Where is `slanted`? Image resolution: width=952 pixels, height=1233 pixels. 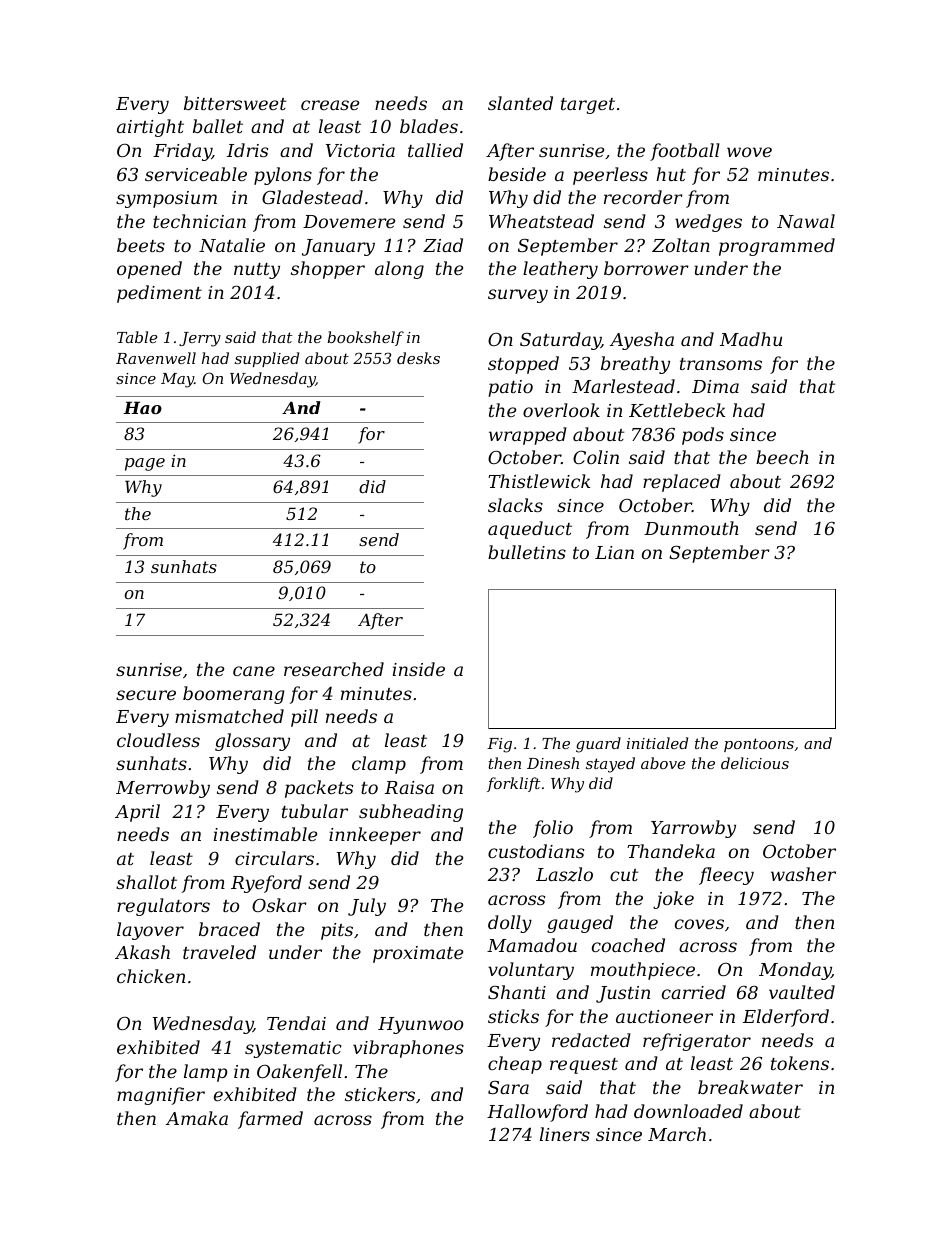
slanted is located at coordinates (520, 103).
